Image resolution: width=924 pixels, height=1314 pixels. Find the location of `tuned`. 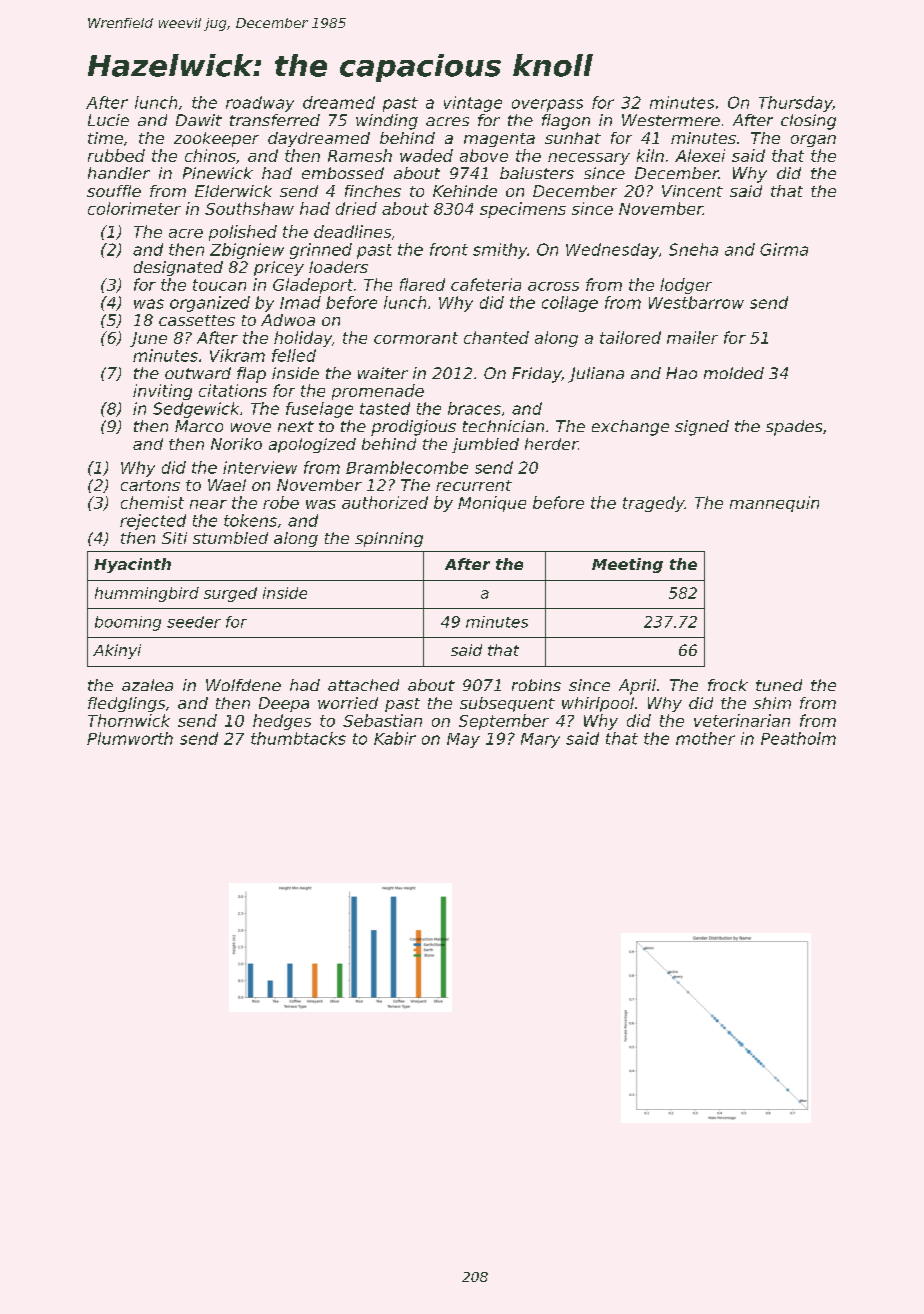

tuned is located at coordinates (779, 685).
